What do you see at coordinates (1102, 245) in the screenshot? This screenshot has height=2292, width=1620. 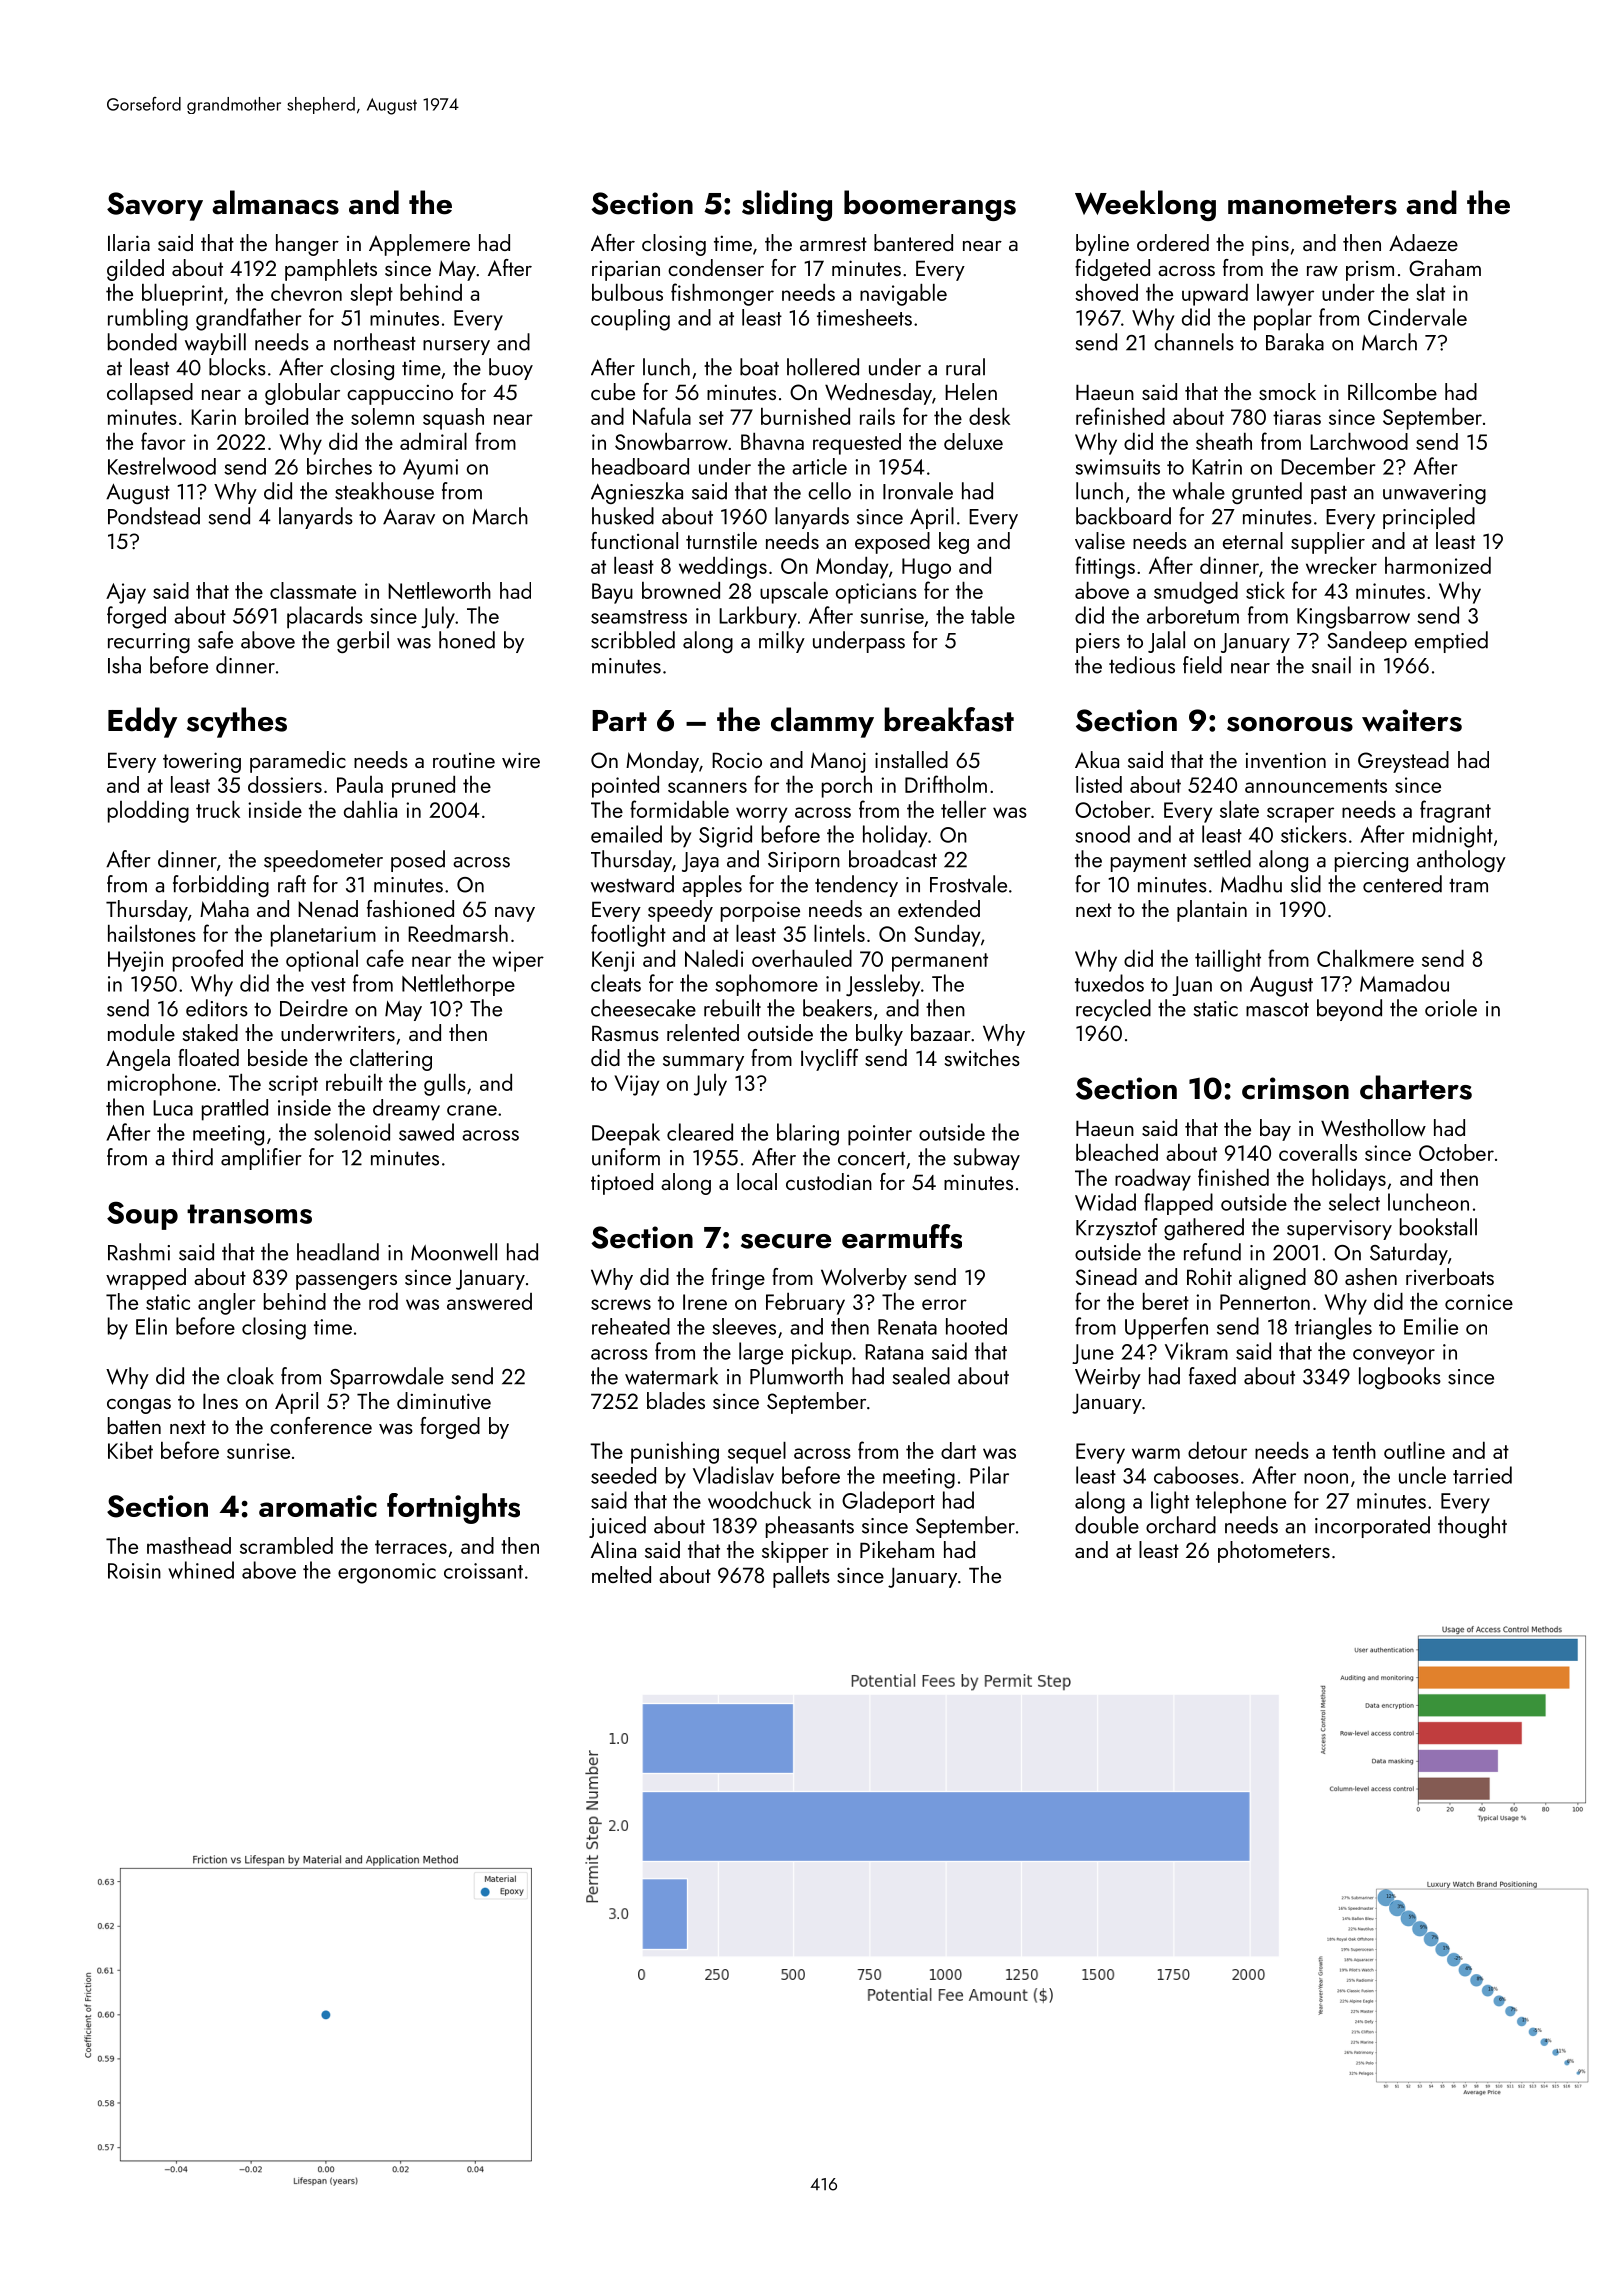 I see `byline` at bounding box center [1102, 245].
